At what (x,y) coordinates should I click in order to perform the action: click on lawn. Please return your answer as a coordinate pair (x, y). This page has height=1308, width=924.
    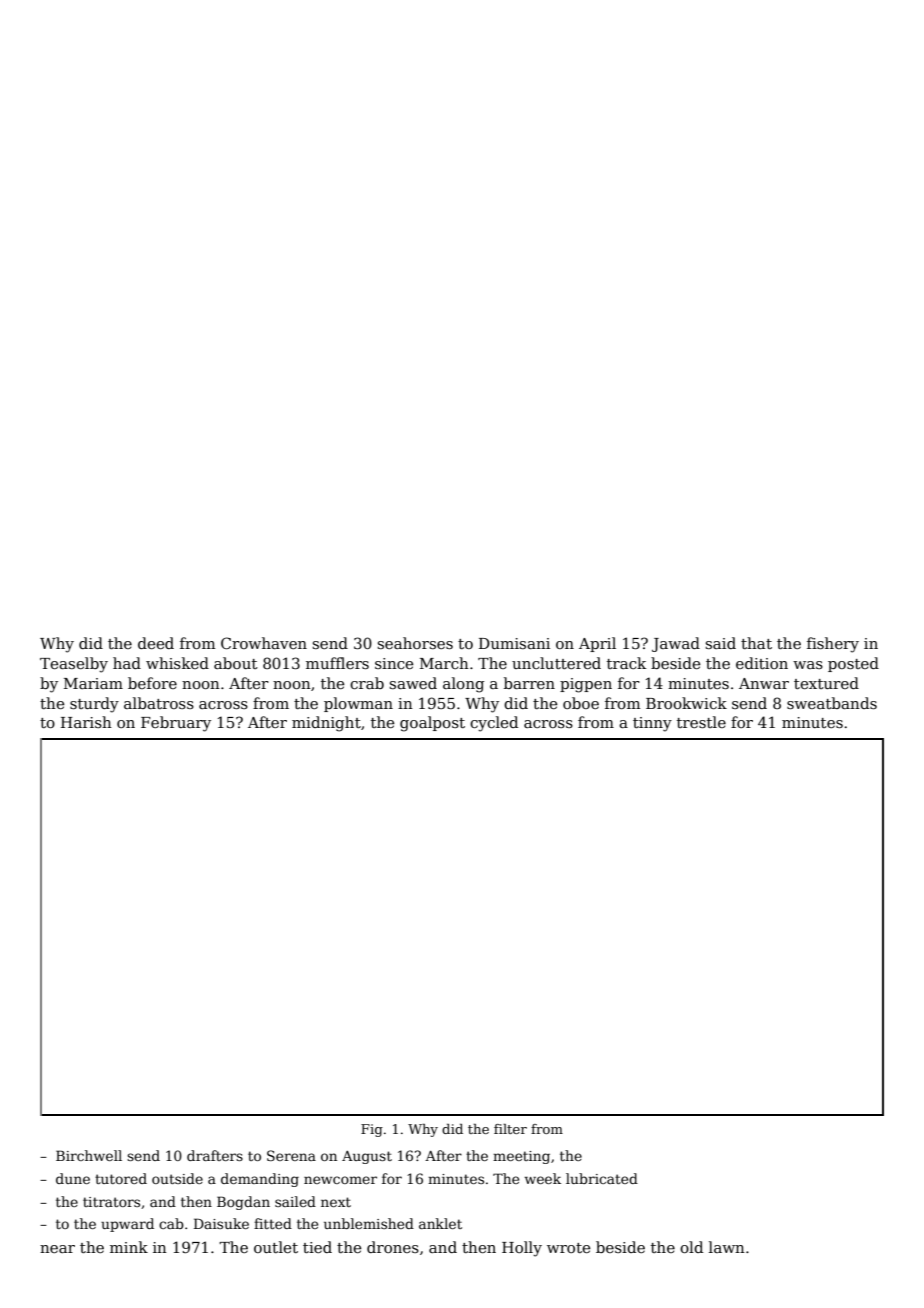
    Looking at the image, I should click on (727, 1247).
